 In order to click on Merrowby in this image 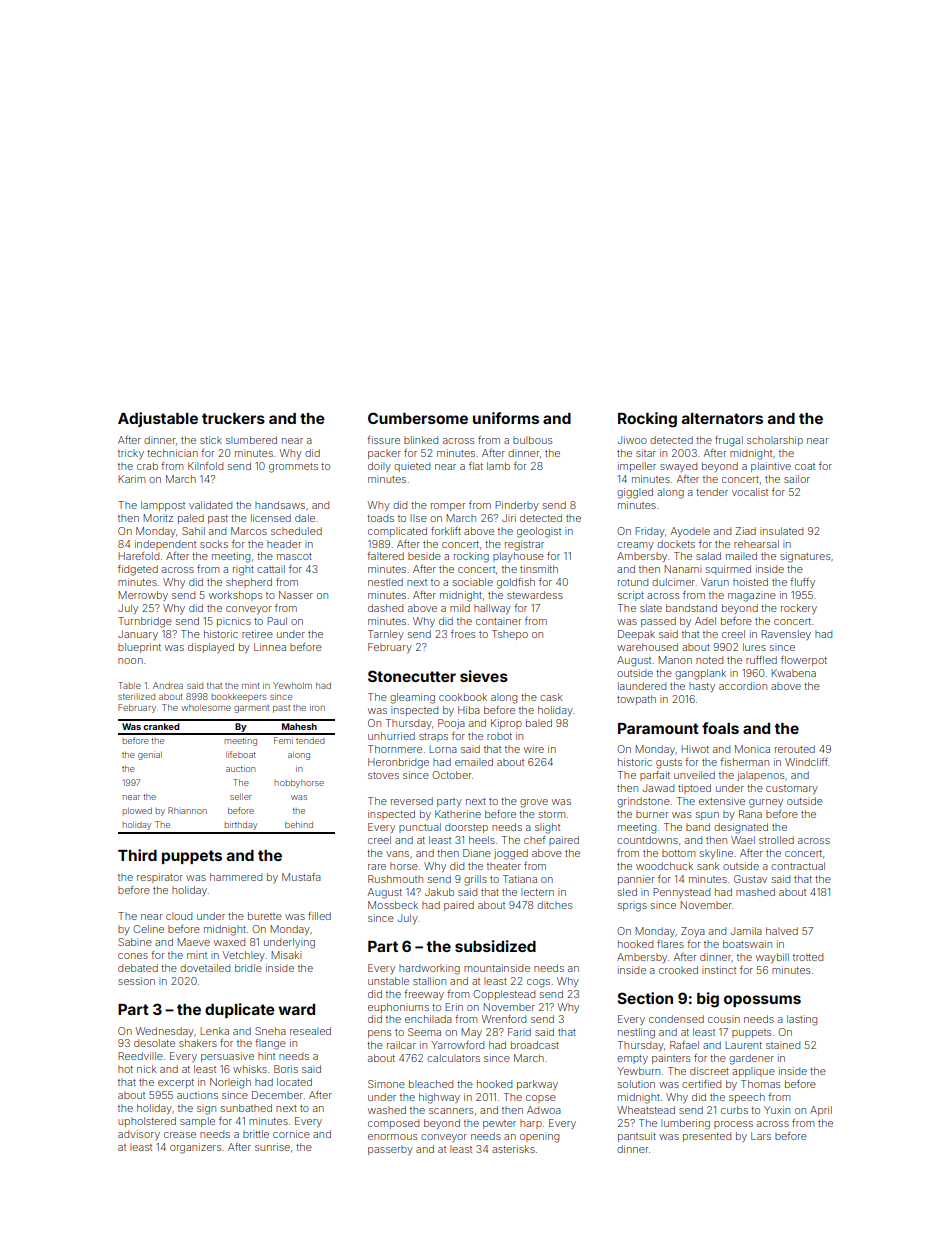, I will do `click(143, 596)`.
